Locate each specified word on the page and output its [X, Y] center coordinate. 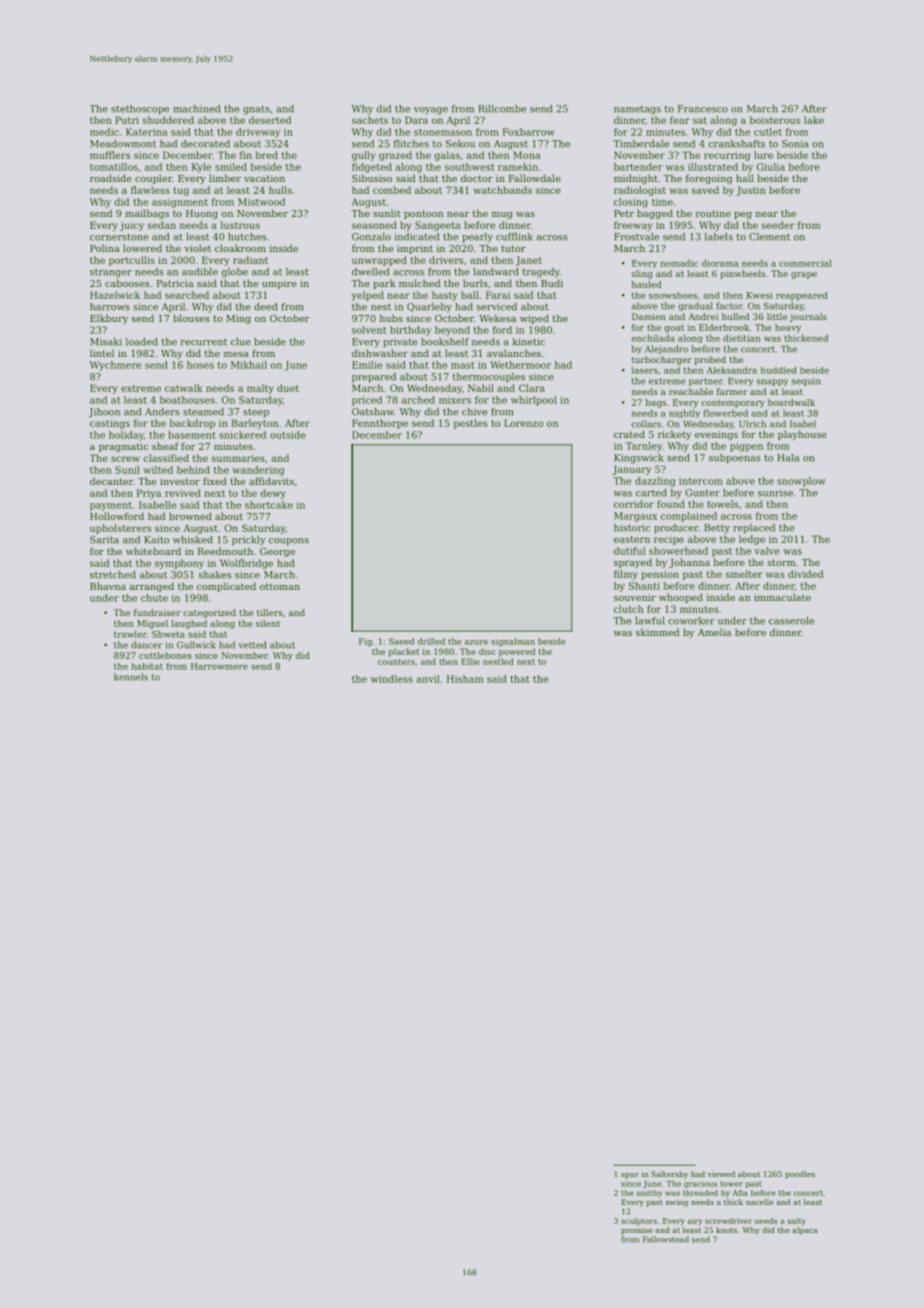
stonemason [443, 132]
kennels [131, 677]
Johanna [689, 563]
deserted [270, 120]
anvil [428, 679]
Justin [750, 191]
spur [630, 1176]
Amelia [714, 632]
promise [637, 1231]
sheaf [165, 446]
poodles [800, 1175]
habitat [147, 666]
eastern [632, 539]
